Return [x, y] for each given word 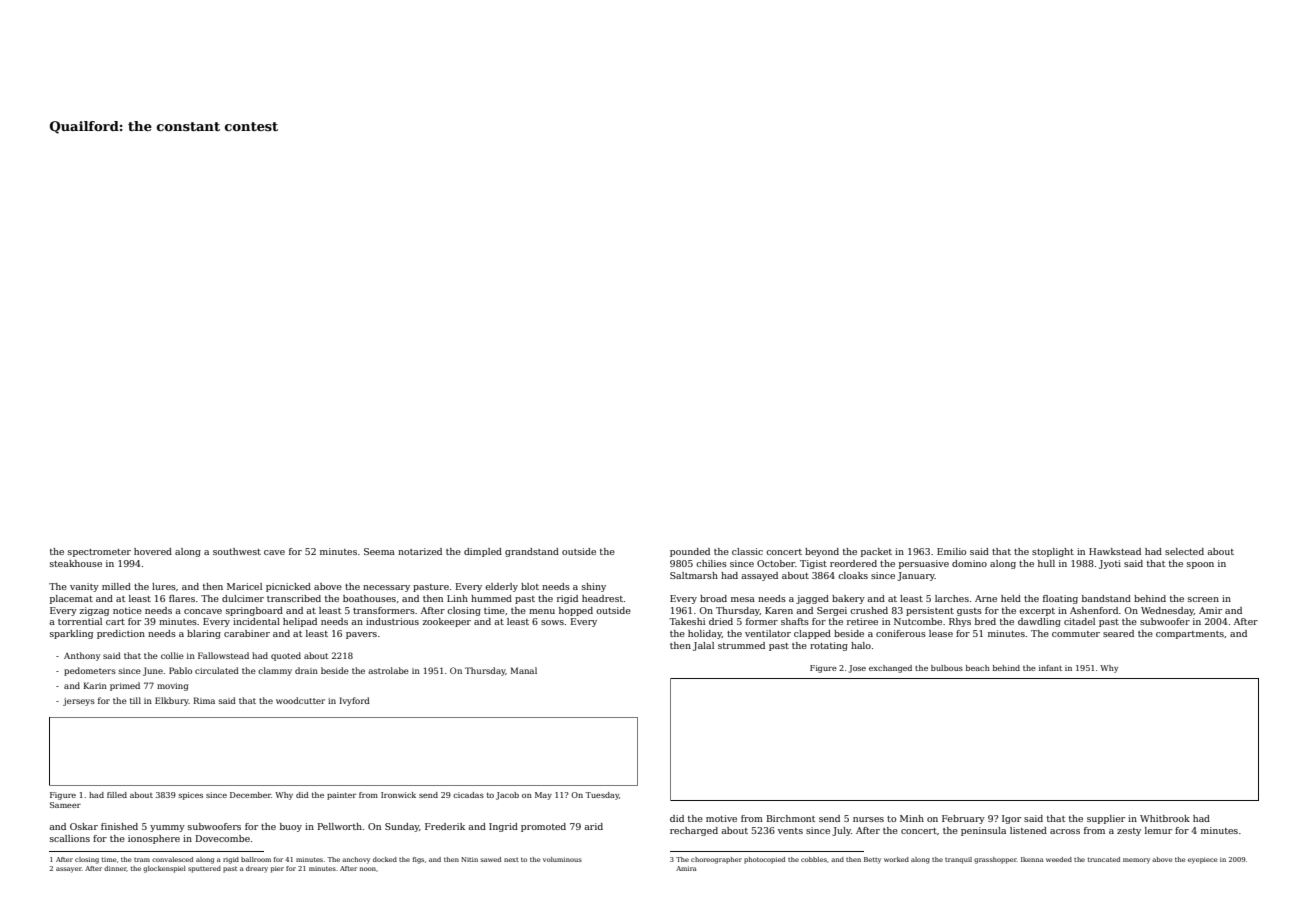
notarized [420, 551]
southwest [237, 551]
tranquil [958, 860]
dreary [257, 869]
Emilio [951, 551]
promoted [543, 827]
